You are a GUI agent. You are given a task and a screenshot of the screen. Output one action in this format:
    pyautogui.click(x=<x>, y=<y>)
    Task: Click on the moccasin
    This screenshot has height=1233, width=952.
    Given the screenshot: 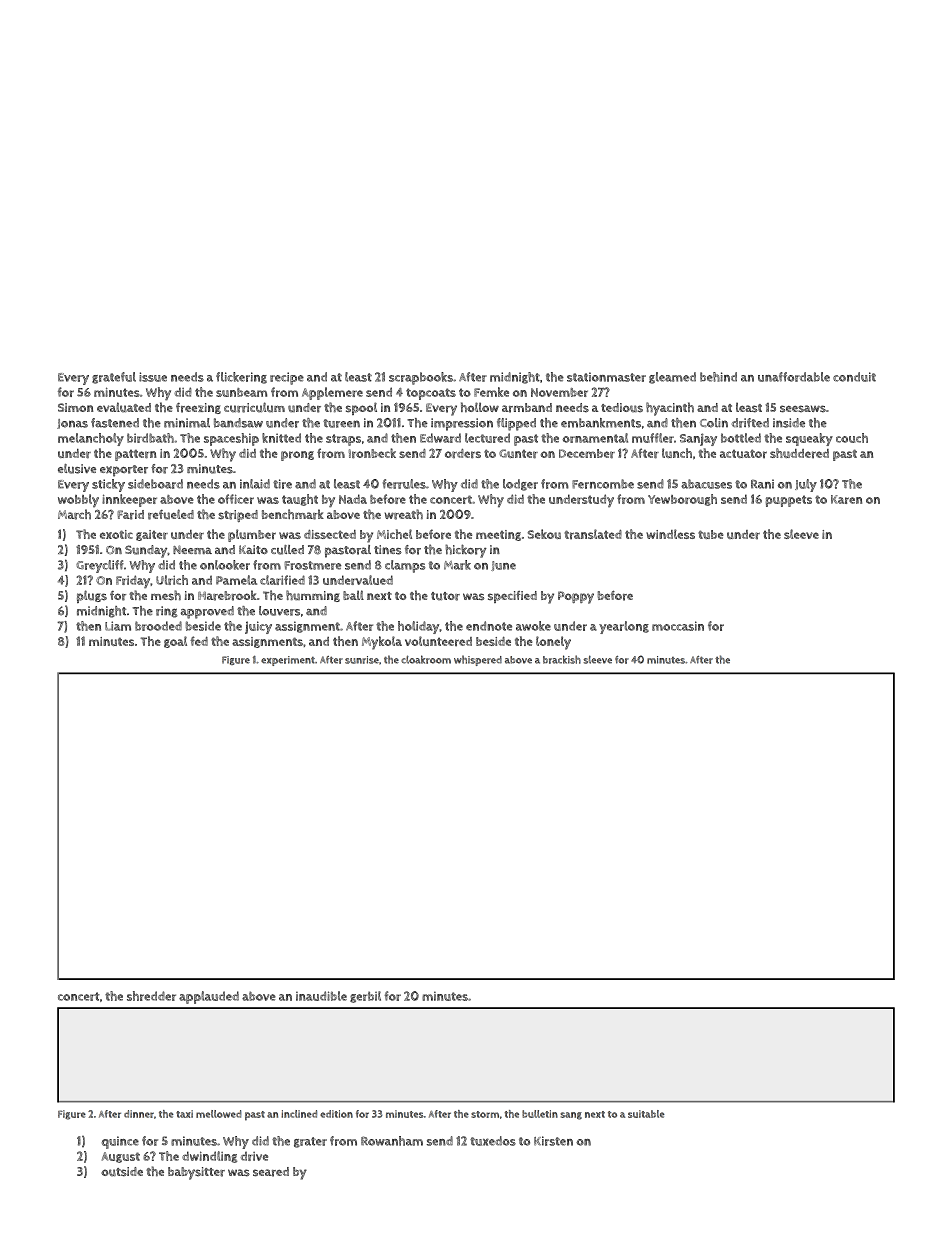 What is the action you would take?
    pyautogui.click(x=678, y=626)
